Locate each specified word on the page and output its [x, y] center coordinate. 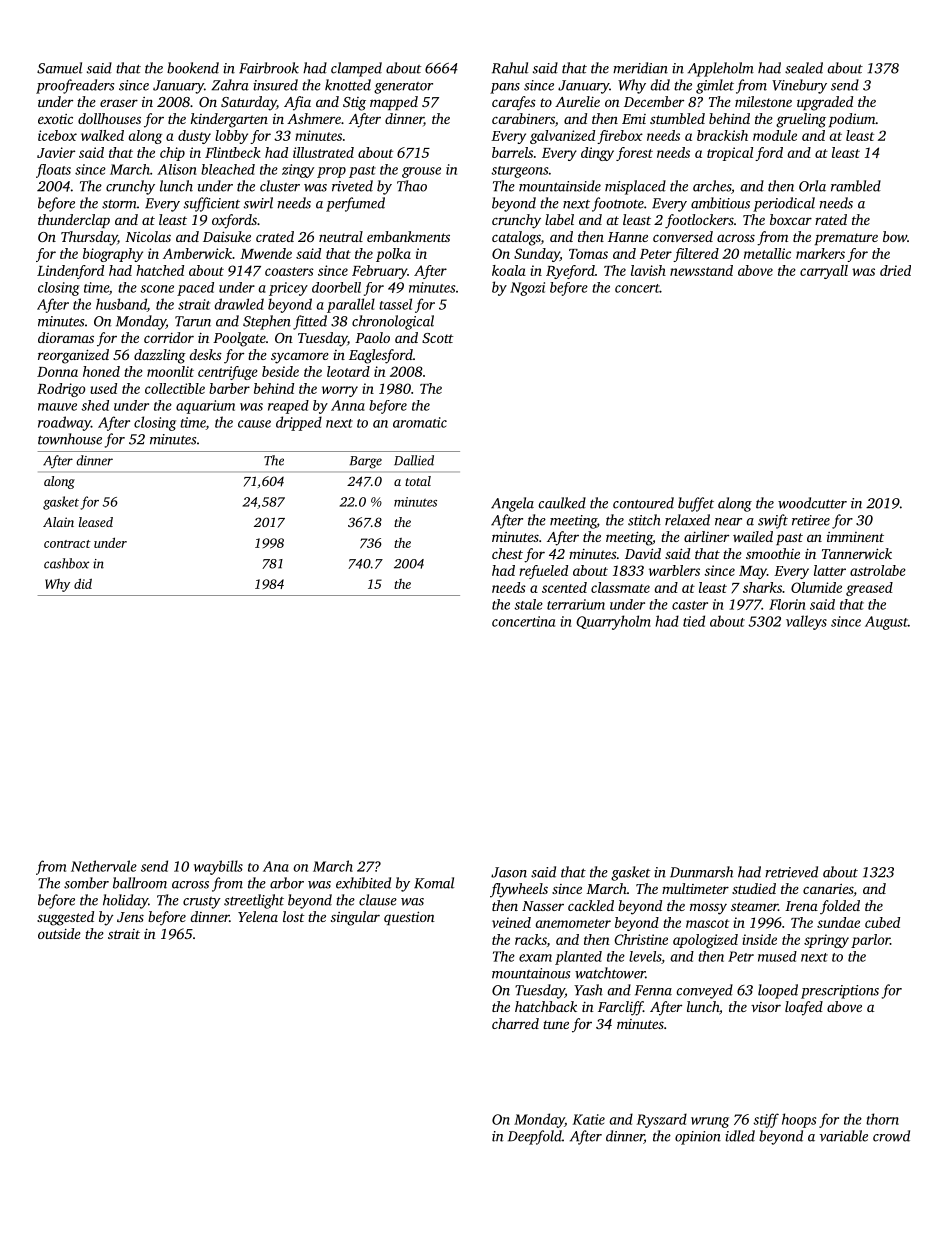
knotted [348, 85]
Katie [589, 1119]
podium [852, 120]
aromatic [420, 422]
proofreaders [75, 86]
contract [67, 544]
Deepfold [535, 1137]
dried [895, 270]
